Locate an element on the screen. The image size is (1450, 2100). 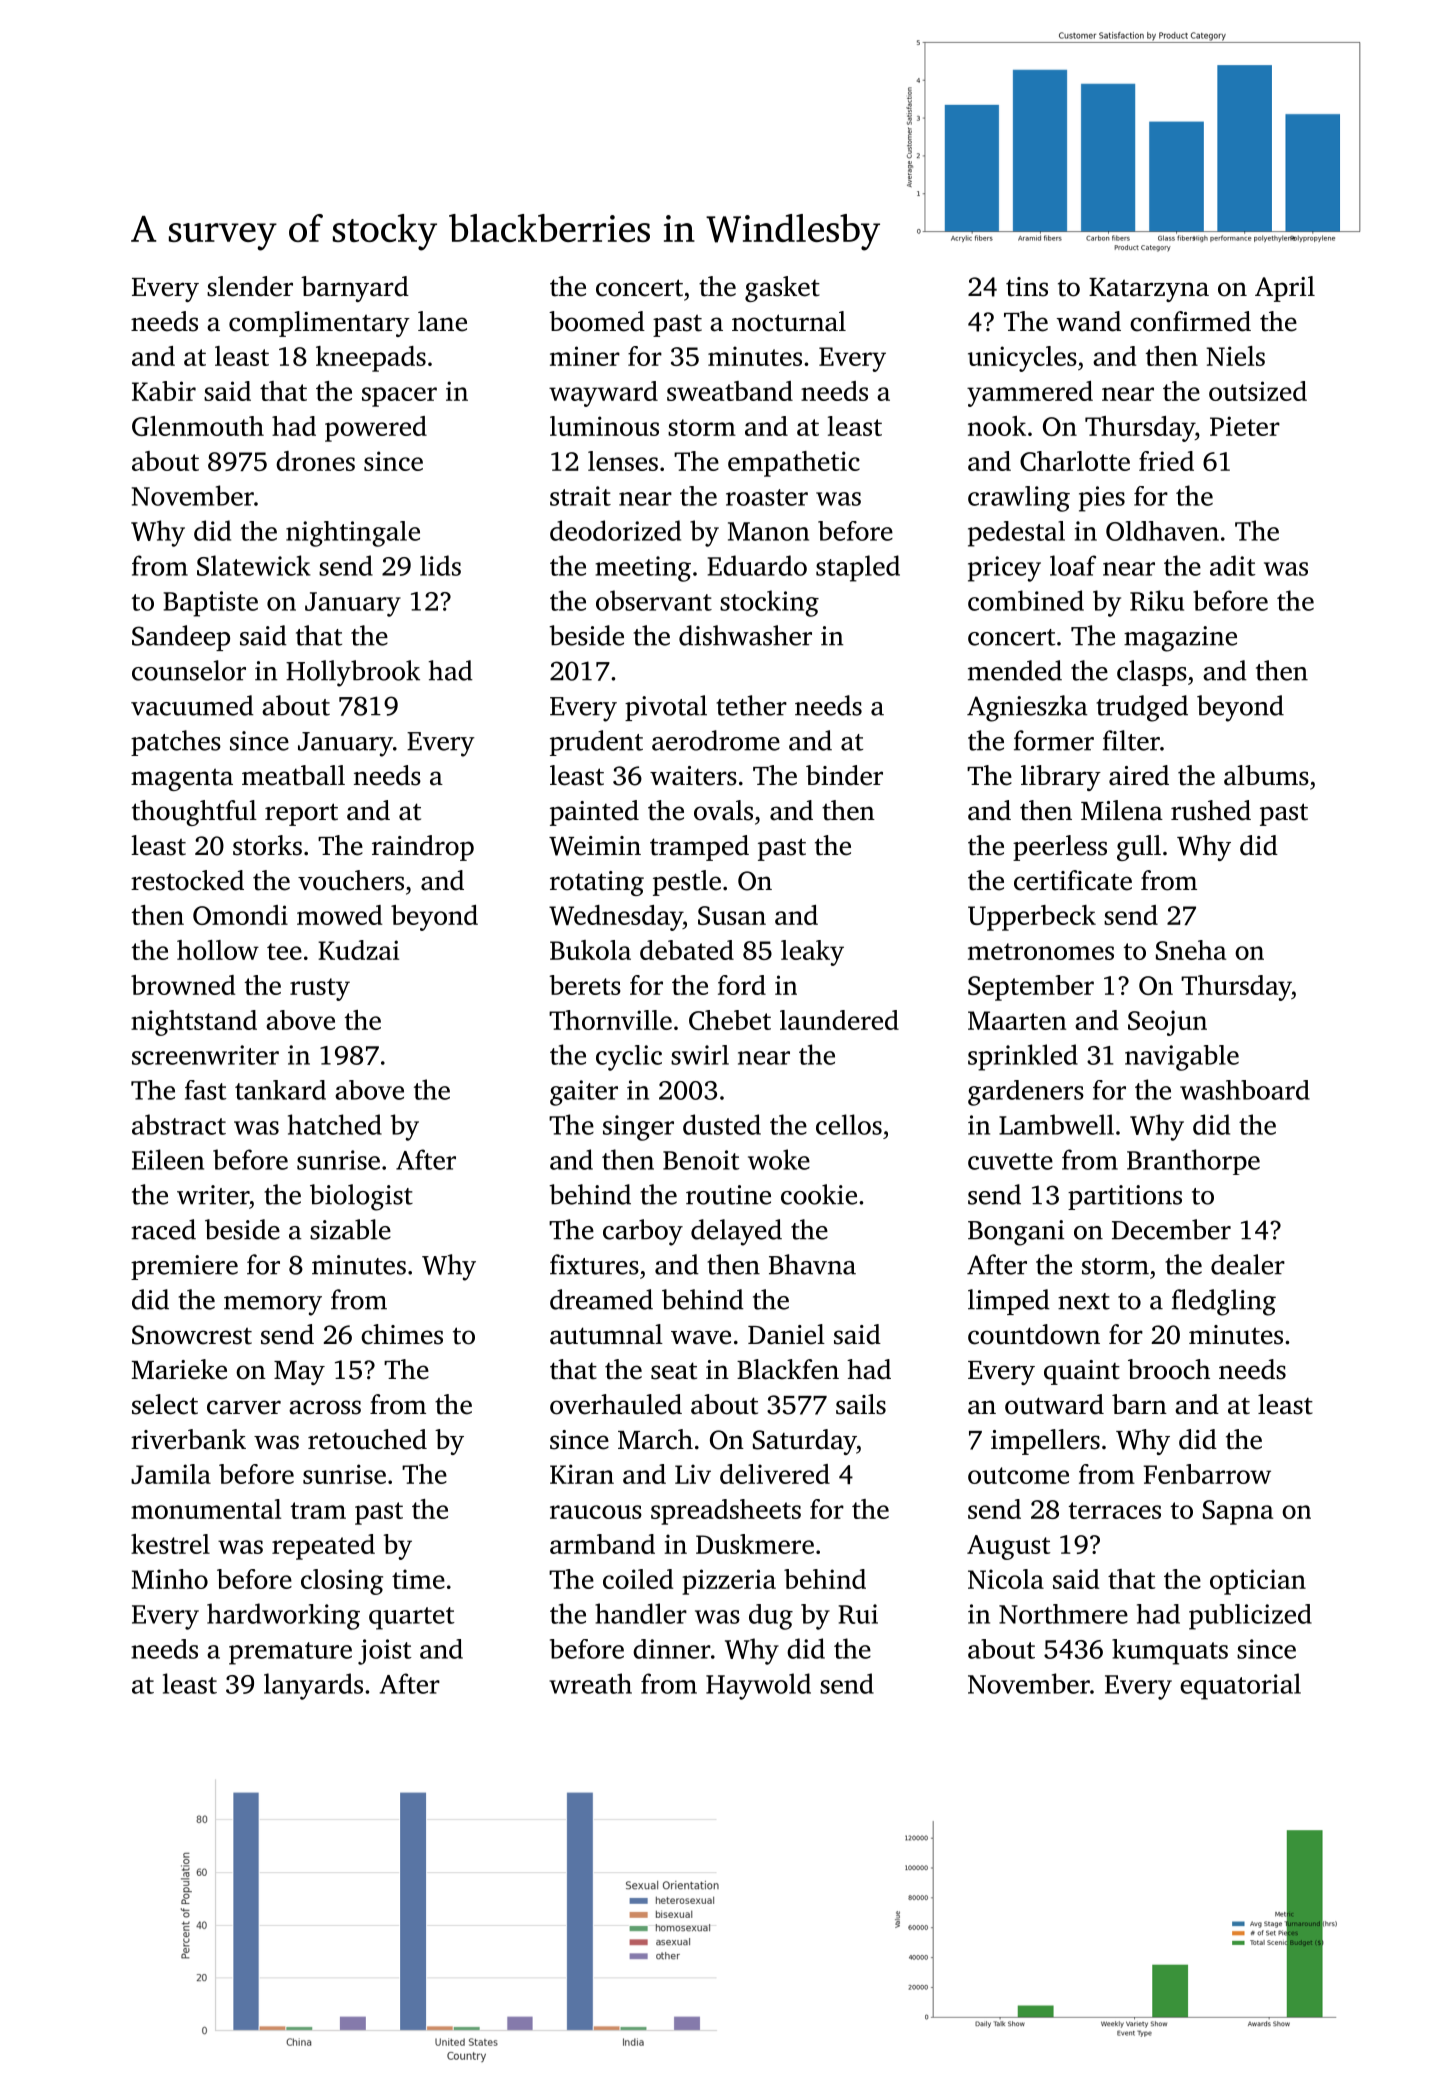
Niels is located at coordinates (1236, 356).
